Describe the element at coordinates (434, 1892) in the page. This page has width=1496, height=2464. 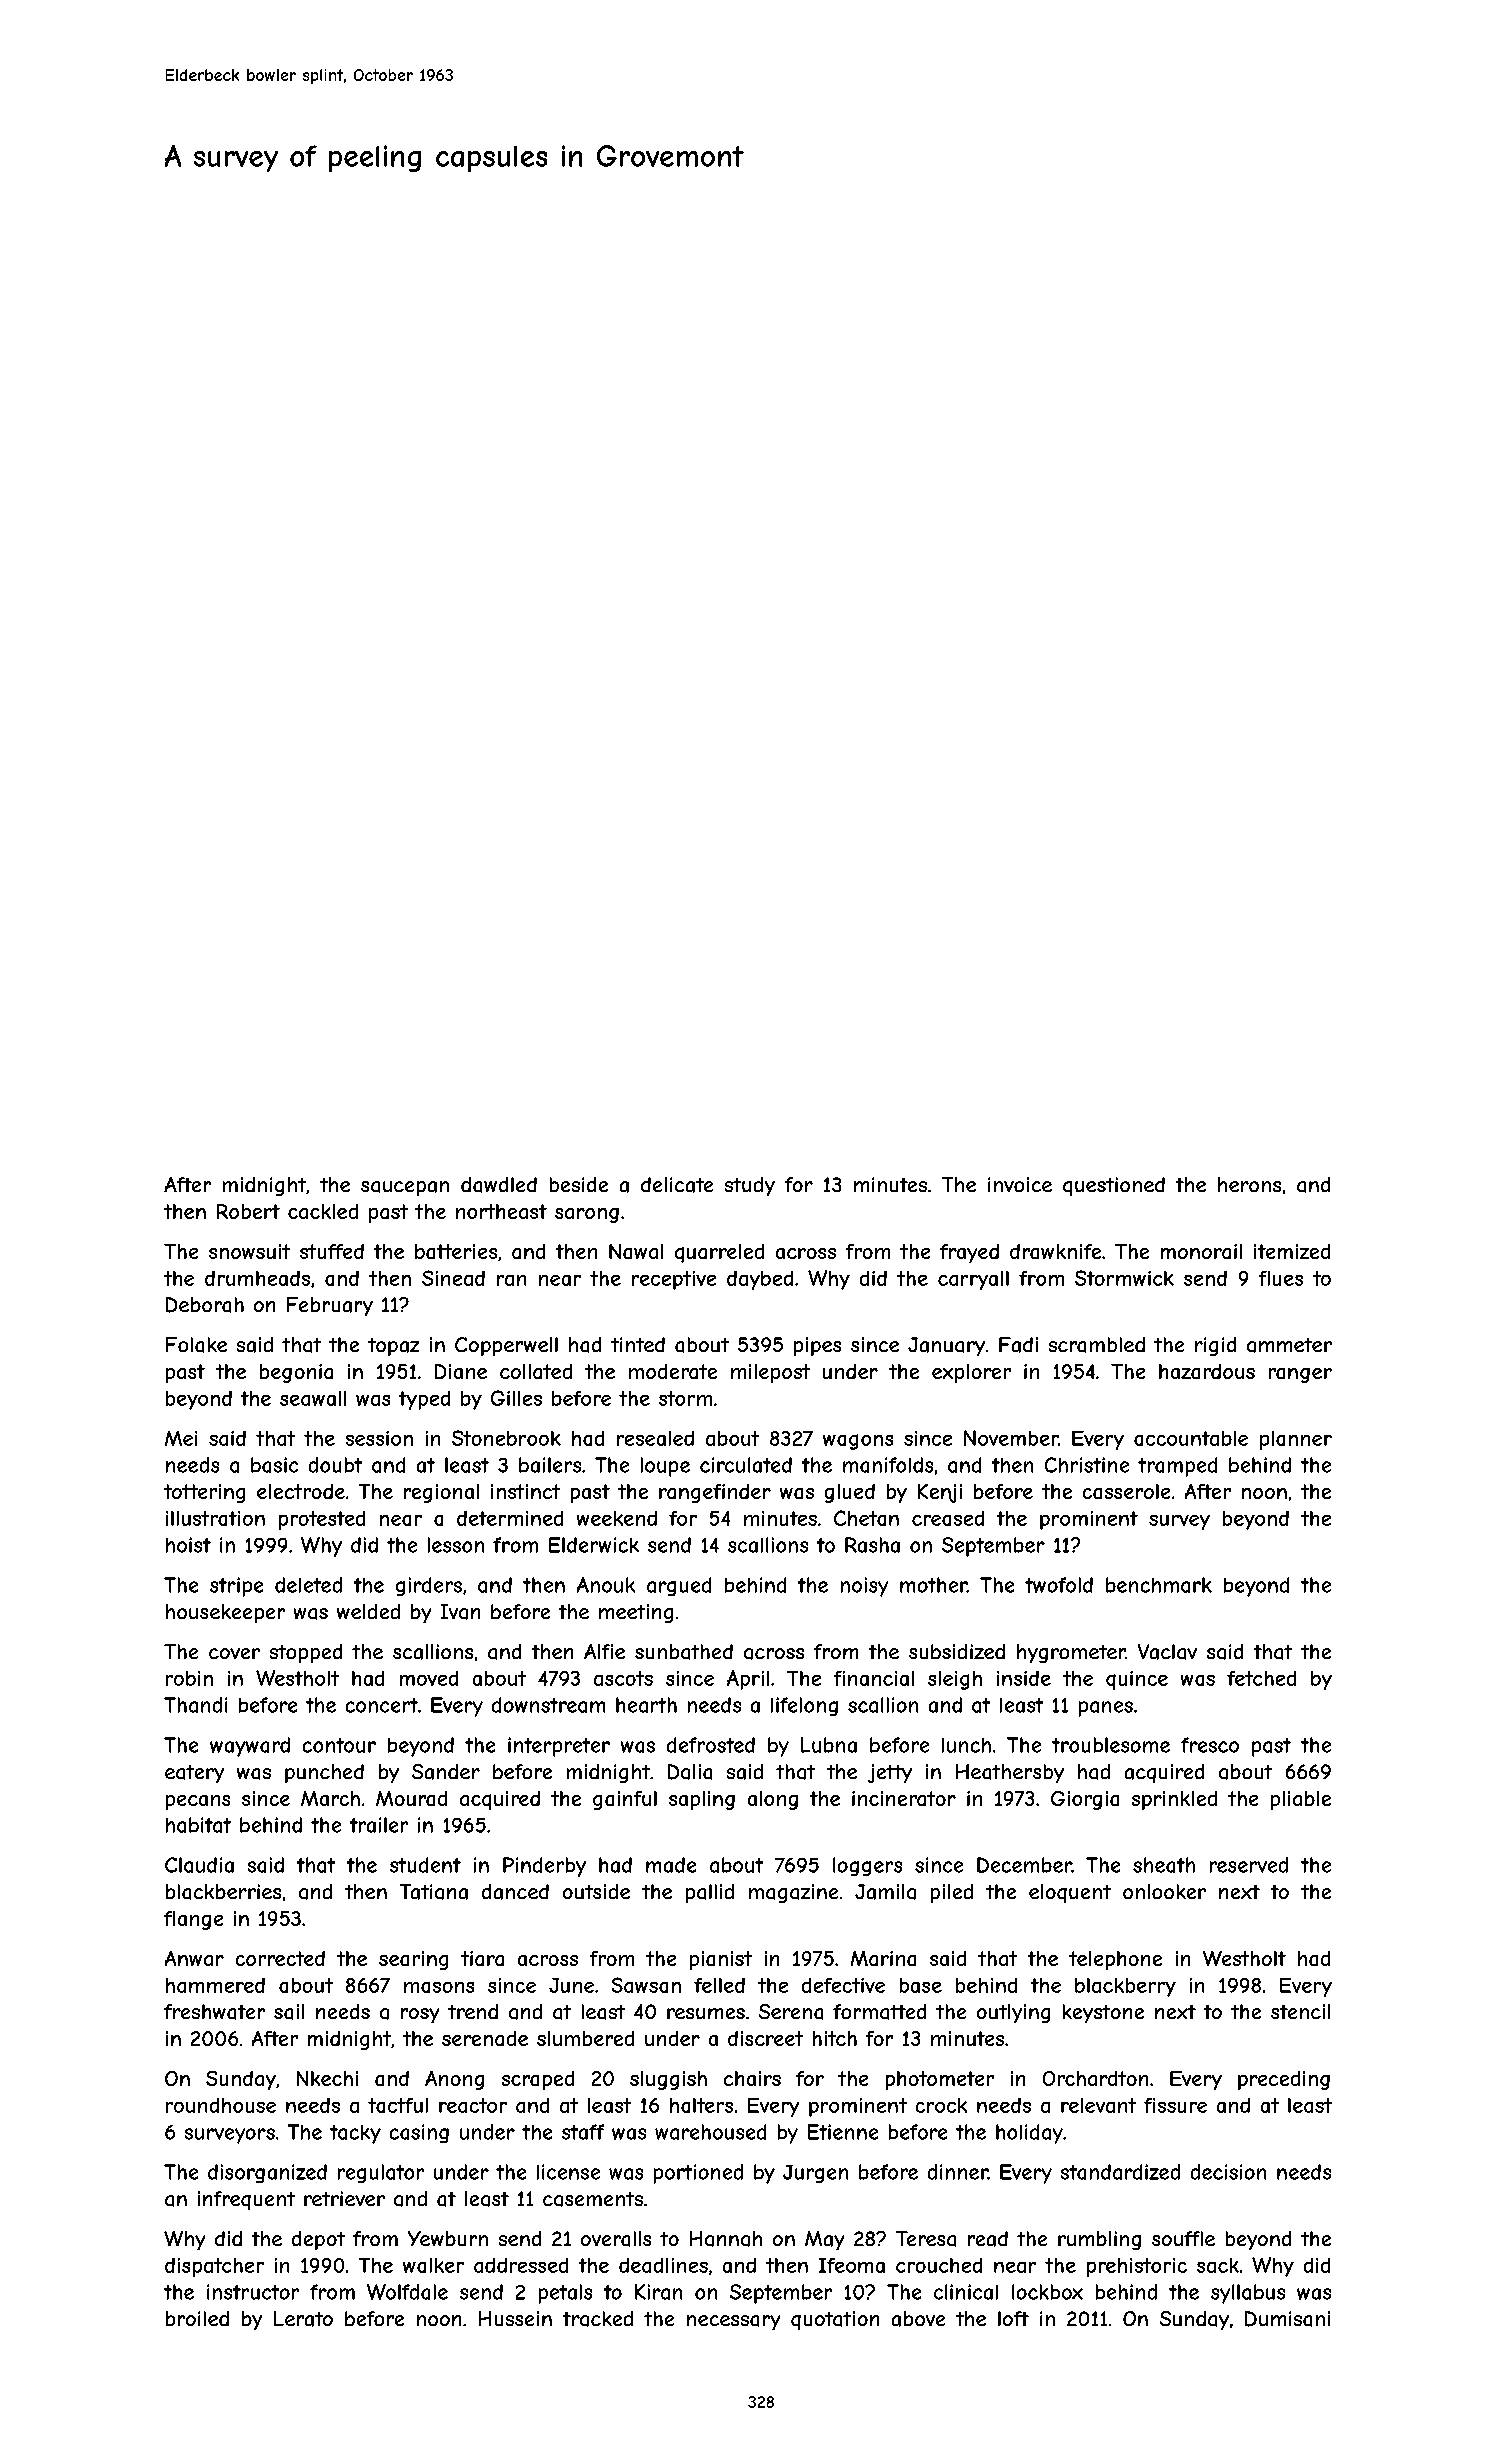
I see `Tatiana` at that location.
